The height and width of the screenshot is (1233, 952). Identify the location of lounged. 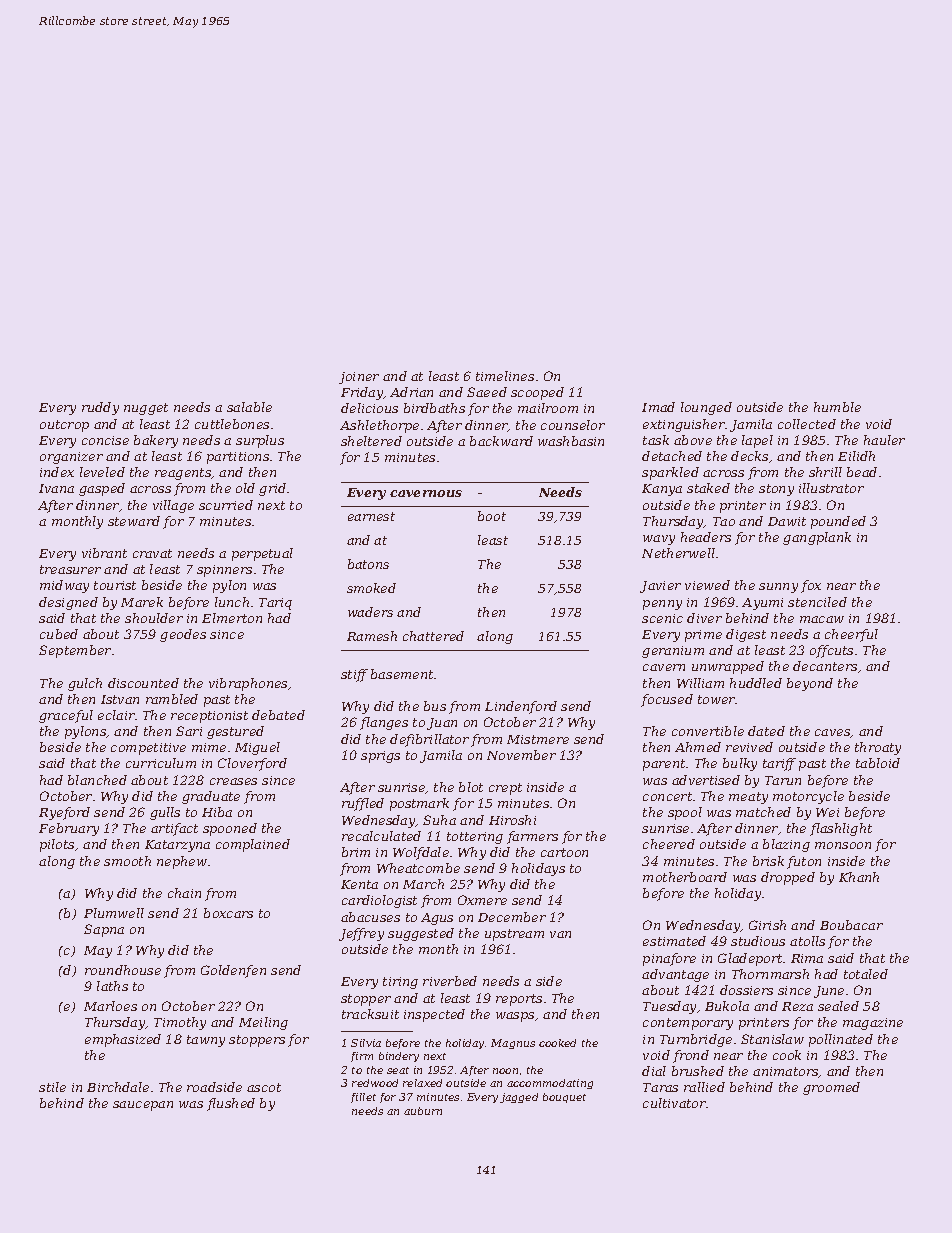
(706, 408).
